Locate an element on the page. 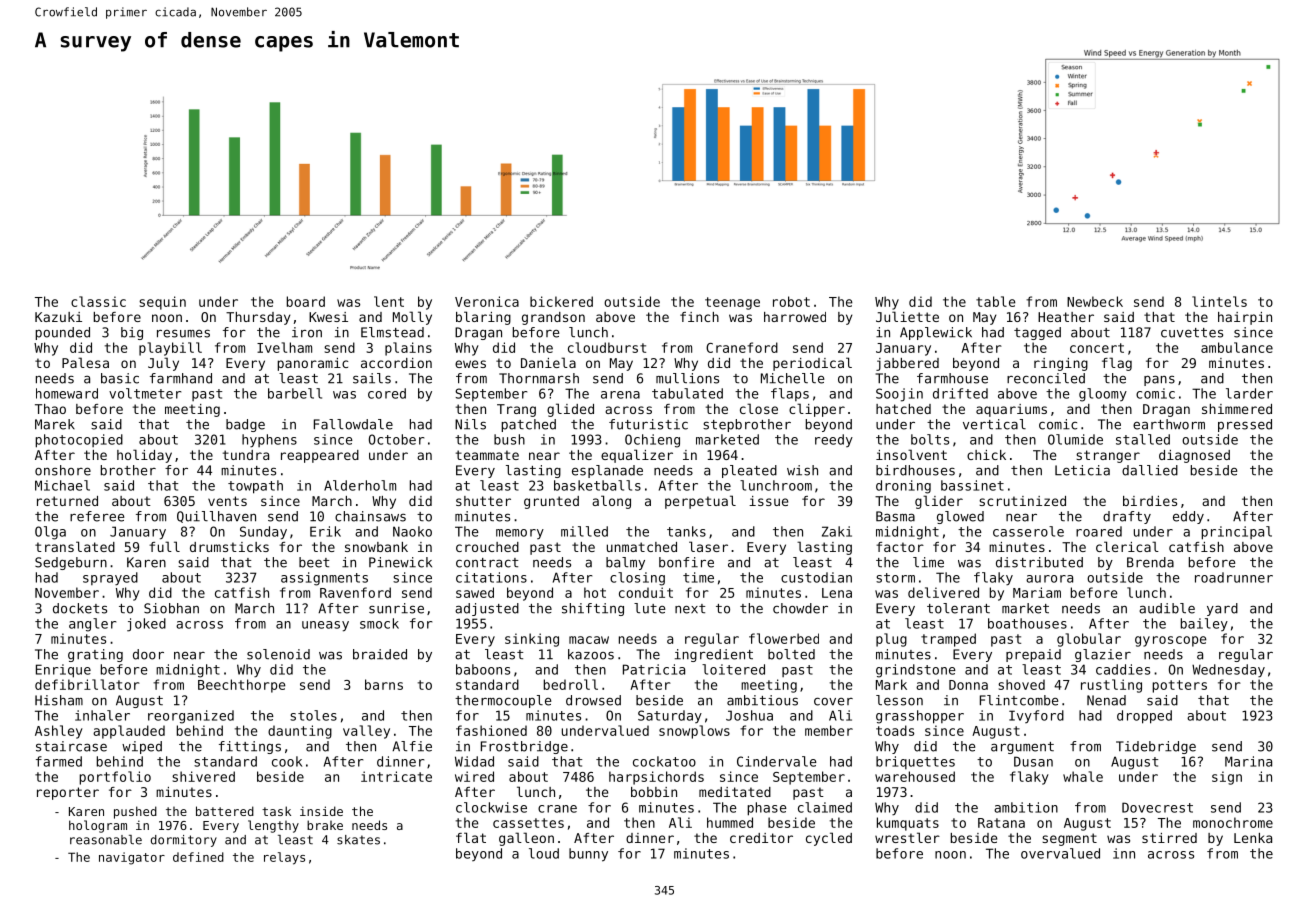 Image resolution: width=1308 pixels, height=924 pixels. task is located at coordinates (276, 811).
